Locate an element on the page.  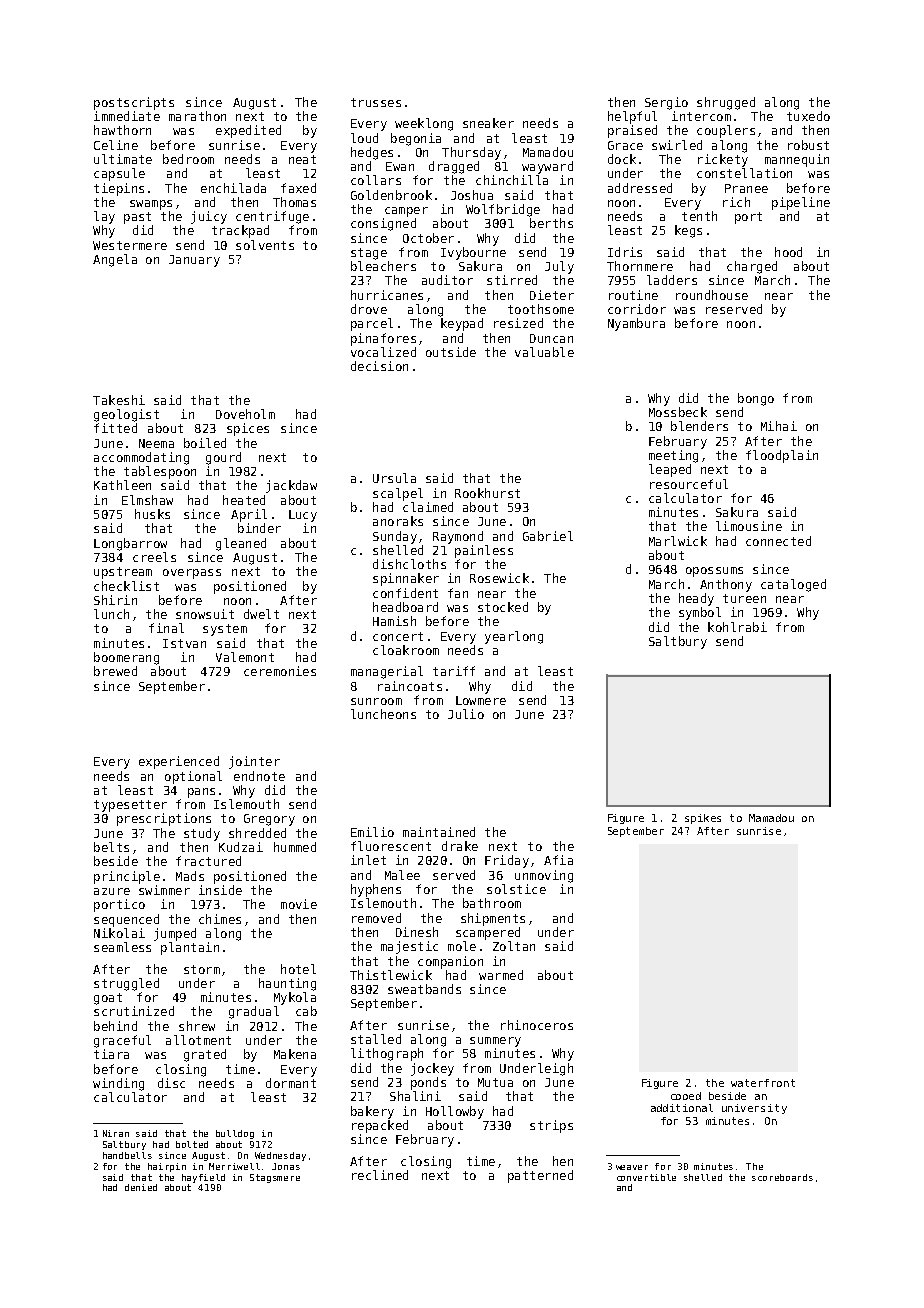
tablespoon is located at coordinates (160, 472).
